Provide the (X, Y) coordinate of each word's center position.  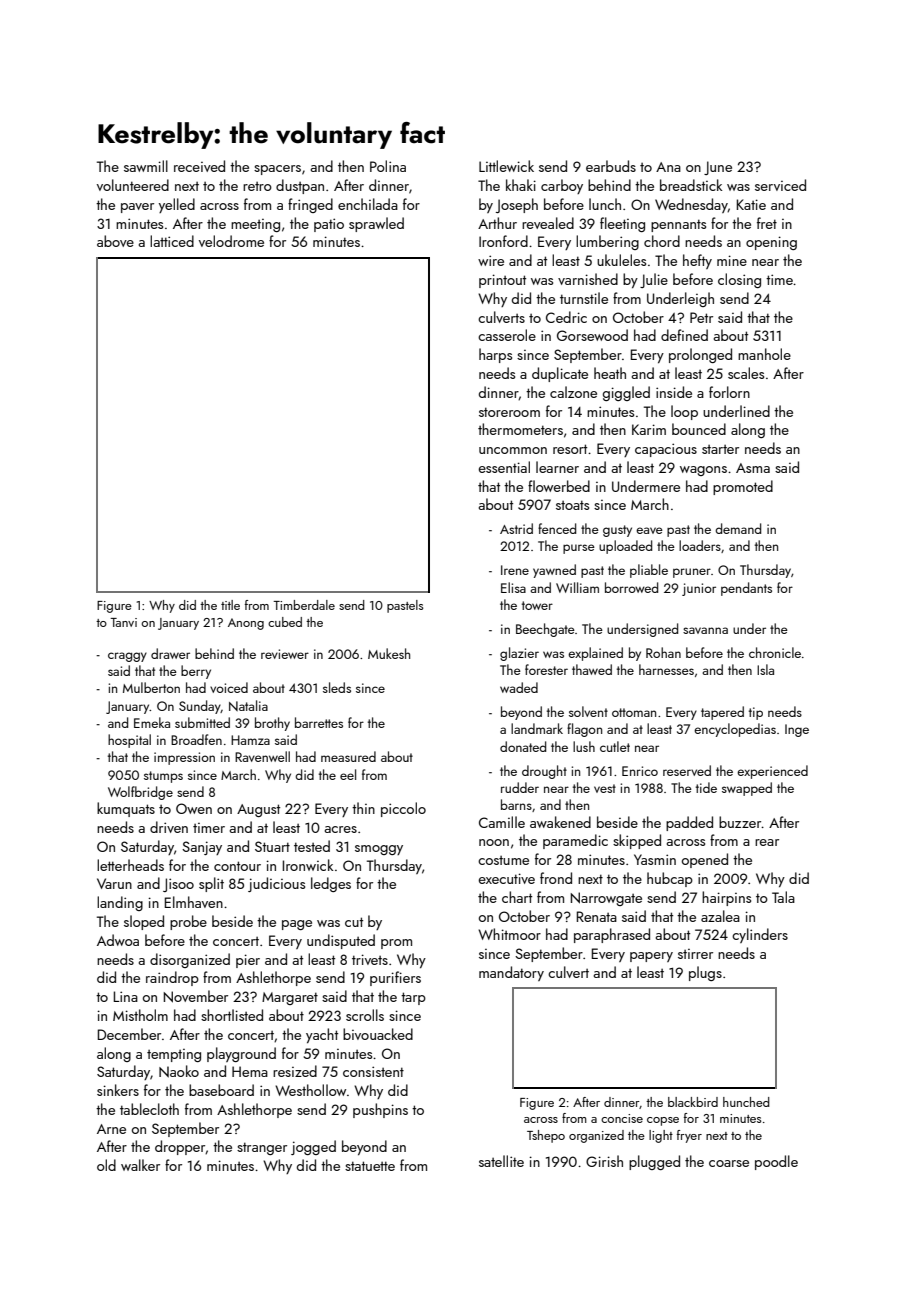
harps (495, 355)
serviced (780, 185)
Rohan (663, 652)
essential (504, 467)
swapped (747, 789)
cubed (285, 622)
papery (651, 957)
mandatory (511, 973)
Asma (753, 468)
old (106, 1165)
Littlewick (506, 166)
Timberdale (304, 605)
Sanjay (202, 848)
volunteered (133, 185)
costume (503, 860)
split (211, 884)
